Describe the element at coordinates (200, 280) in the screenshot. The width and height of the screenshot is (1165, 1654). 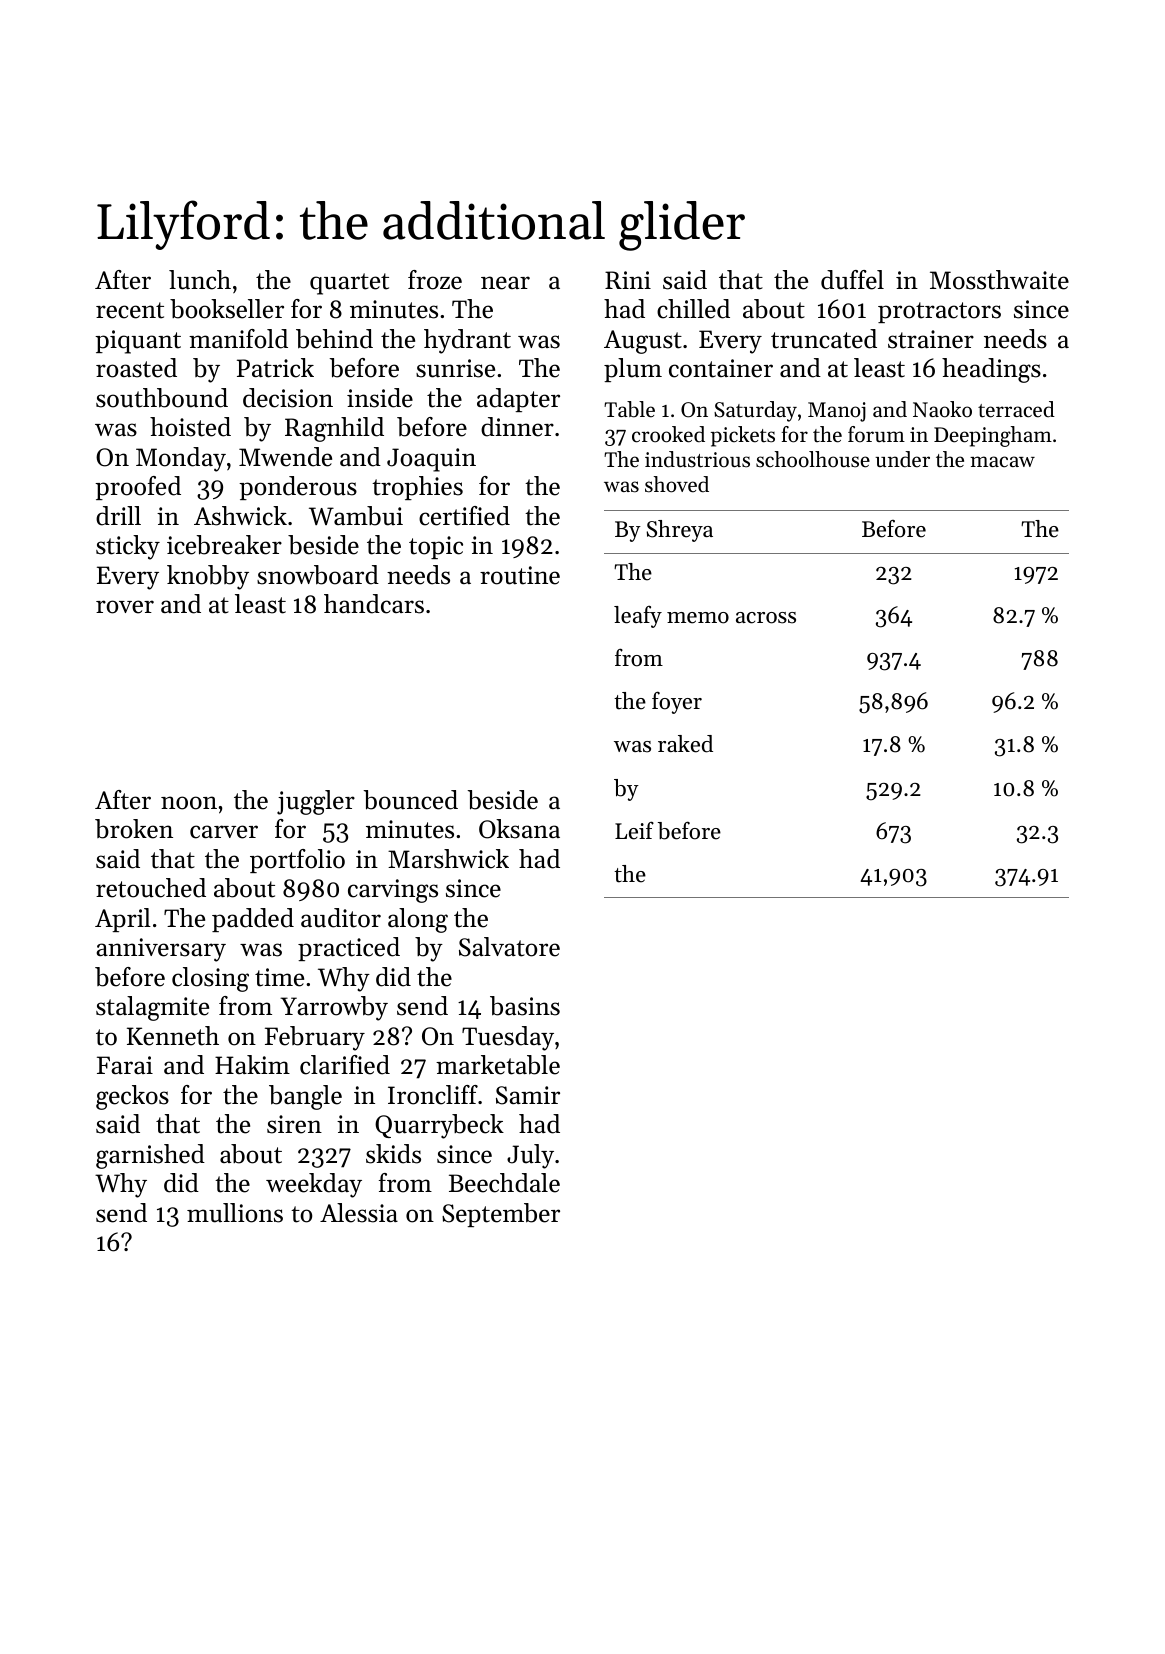
I see `lunch` at that location.
